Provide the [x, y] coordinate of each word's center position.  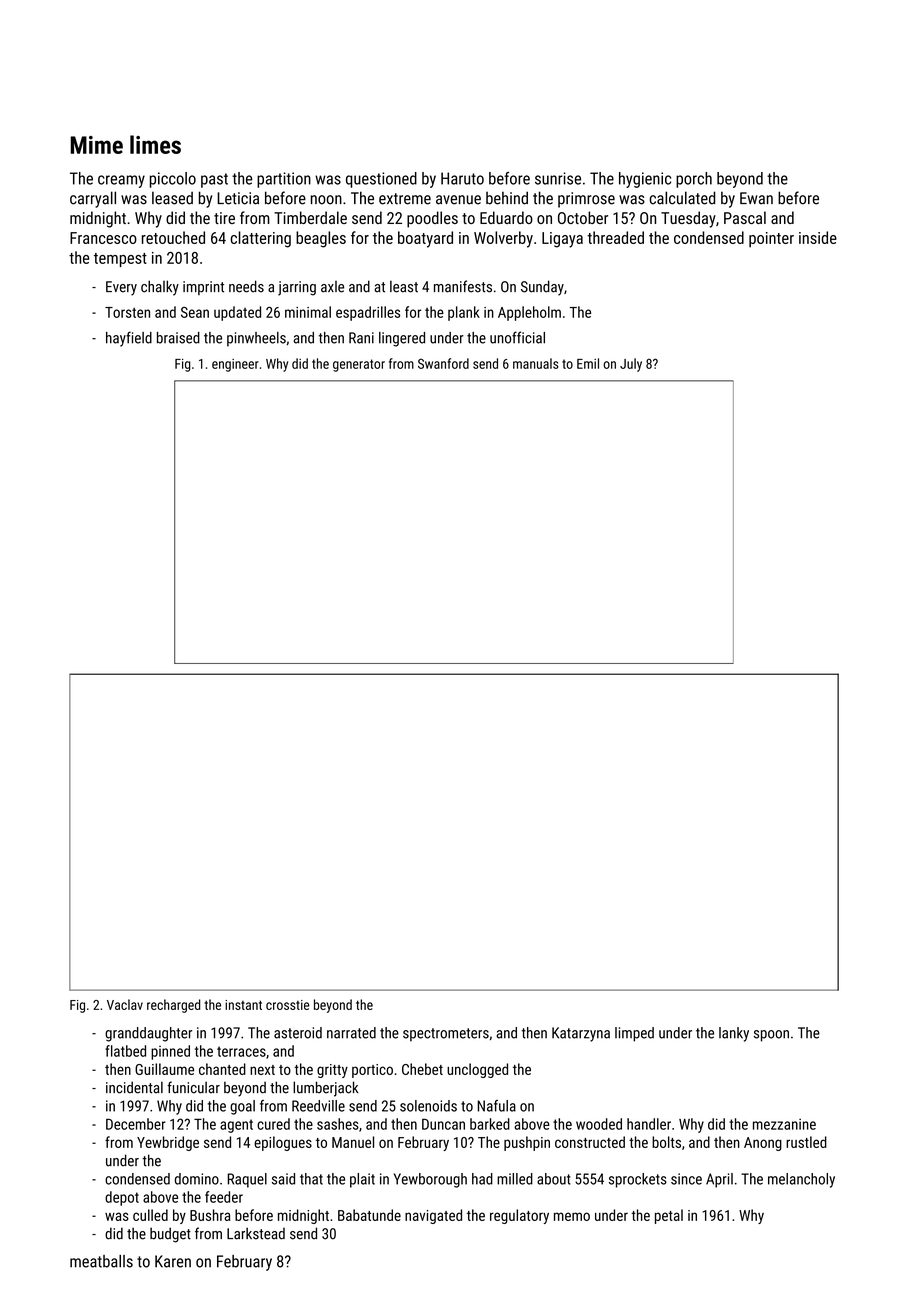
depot [122, 1198]
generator [359, 365]
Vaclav [125, 1004]
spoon [771, 1036]
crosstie [288, 1005]
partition [284, 180]
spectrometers [446, 1035]
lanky [734, 1034]
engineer [235, 365]
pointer [771, 239]
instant [243, 1005]
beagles [321, 239]
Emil [588, 363]
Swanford [443, 363]
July [631, 365]
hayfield [129, 339]
